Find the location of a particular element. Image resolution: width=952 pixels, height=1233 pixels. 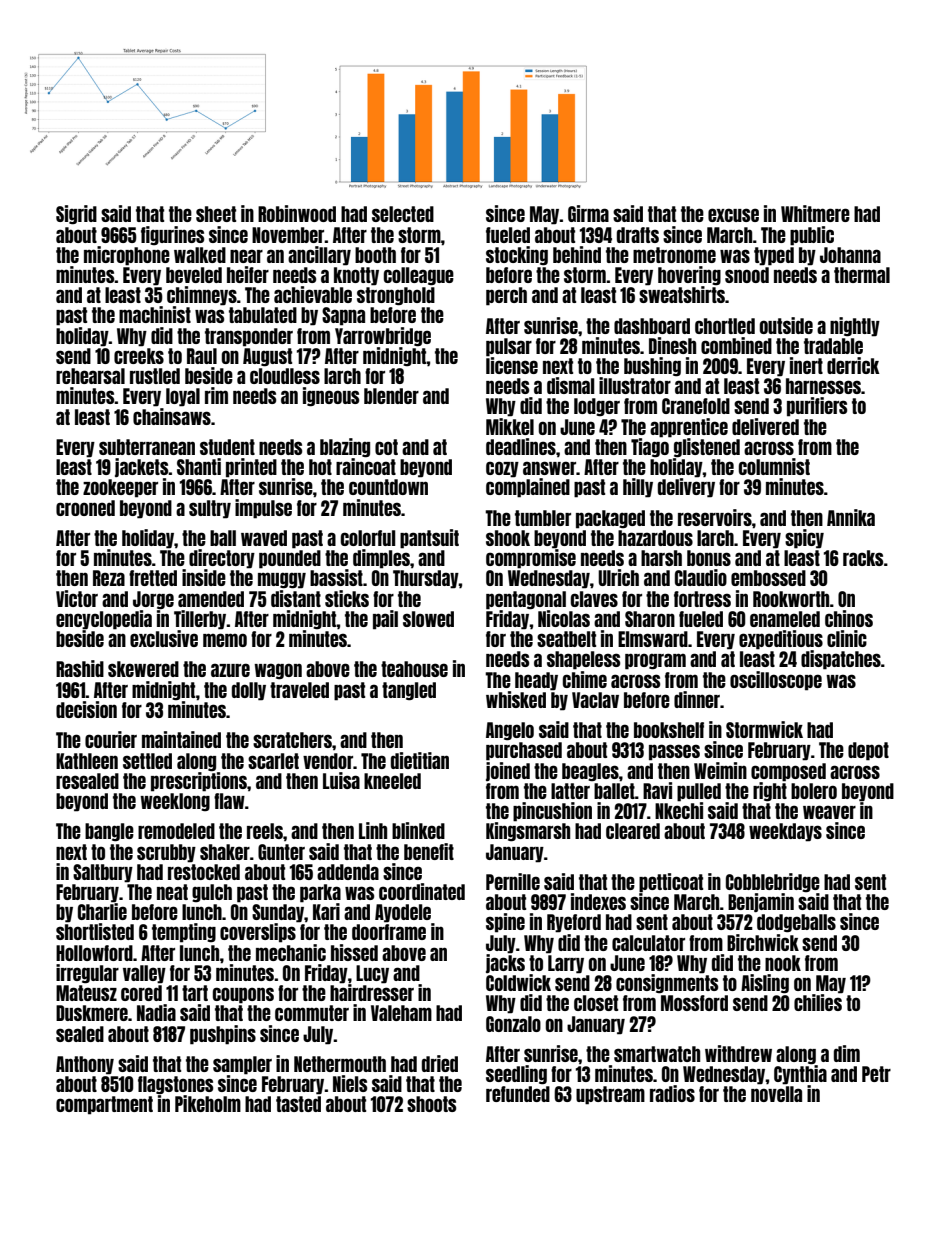

scrubby is located at coordinates (166, 853).
